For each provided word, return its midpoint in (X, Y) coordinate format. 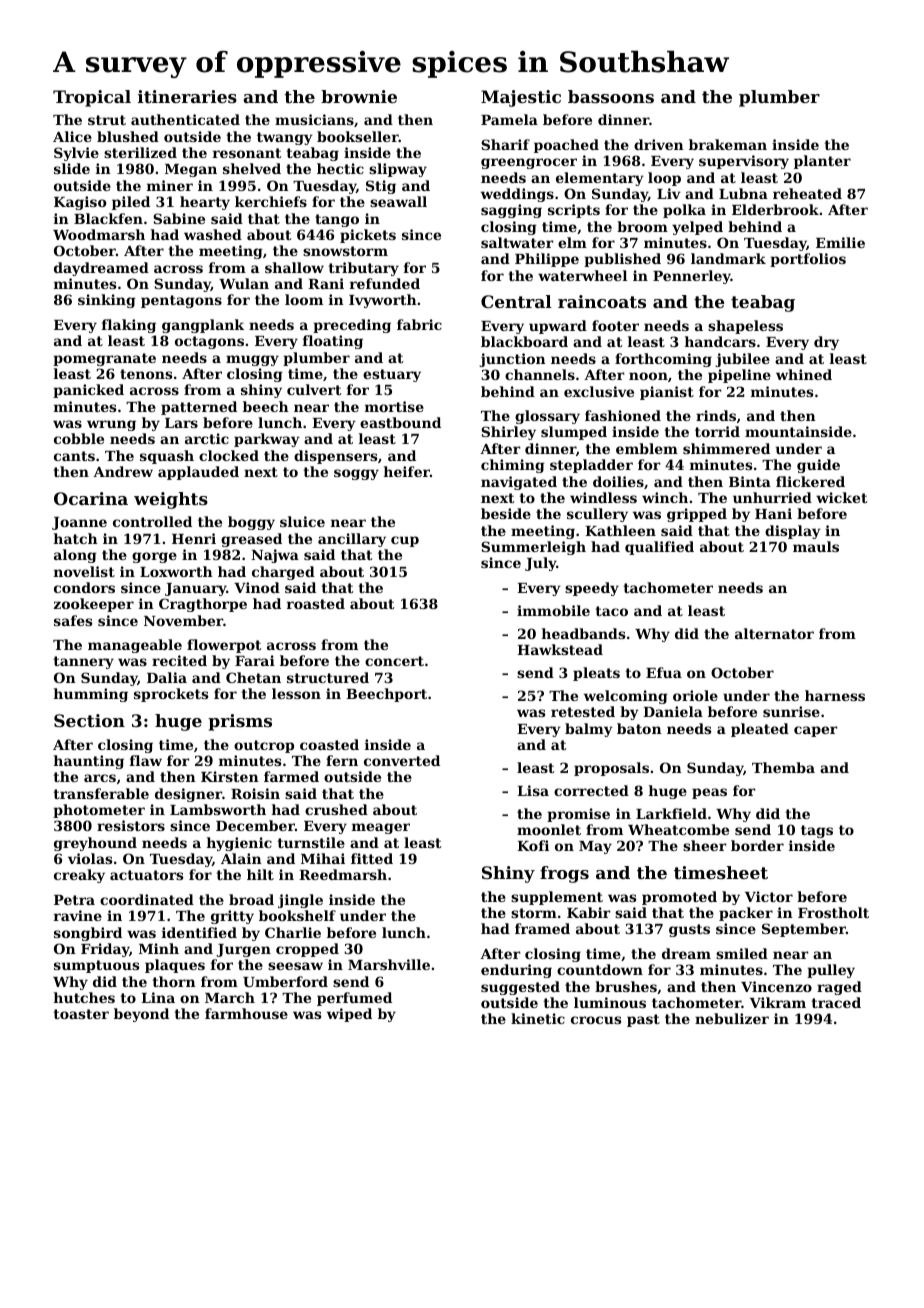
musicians (314, 119)
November (183, 620)
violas (90, 858)
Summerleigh (533, 548)
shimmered (726, 448)
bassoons (611, 96)
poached (566, 146)
